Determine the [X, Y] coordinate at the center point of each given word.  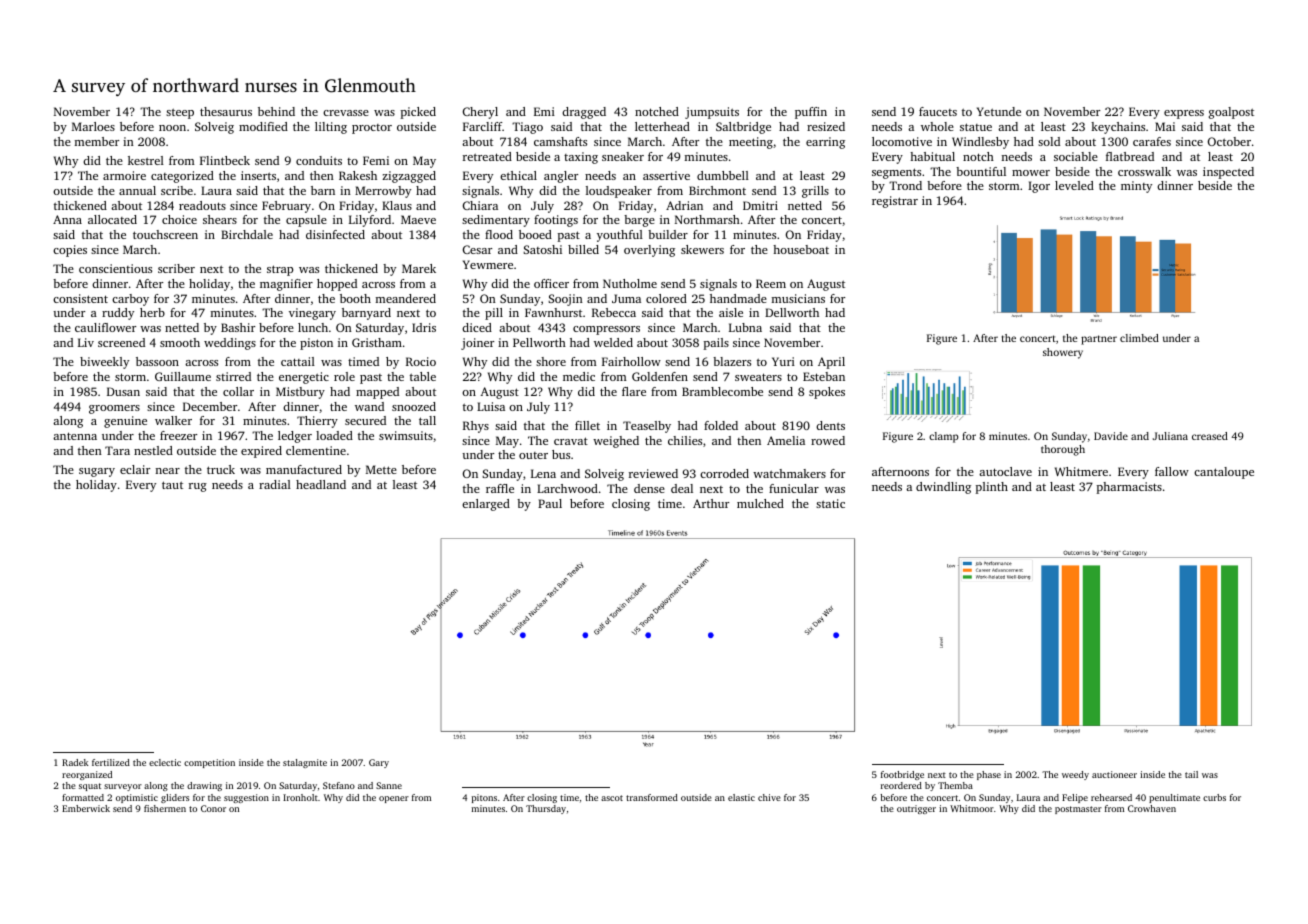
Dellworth [792, 312]
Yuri [783, 361]
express [1184, 114]
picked [418, 113]
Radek [75, 762]
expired [261, 452]
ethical [518, 175]
